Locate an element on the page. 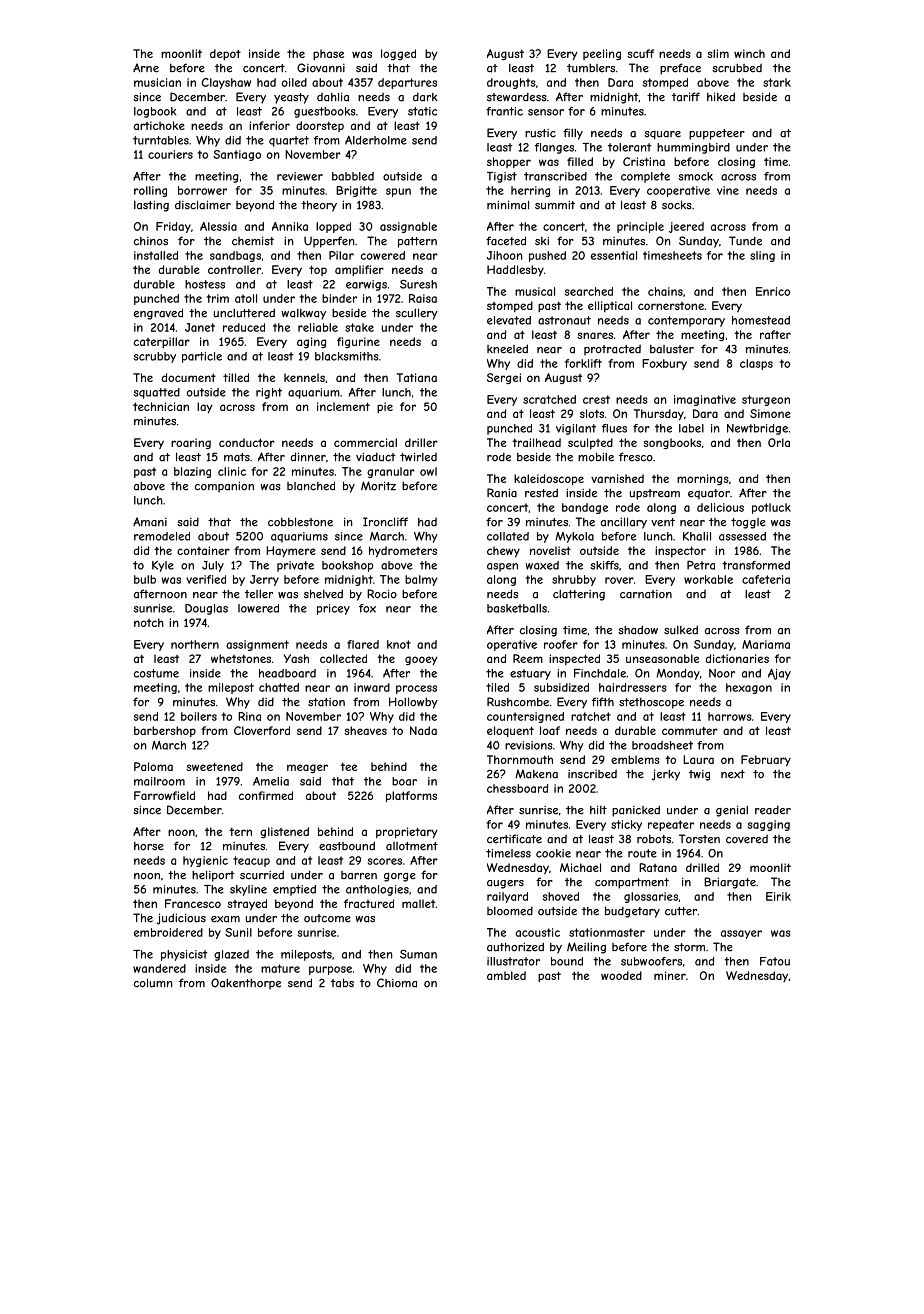 The image size is (924, 1314). horse is located at coordinates (149, 846).
